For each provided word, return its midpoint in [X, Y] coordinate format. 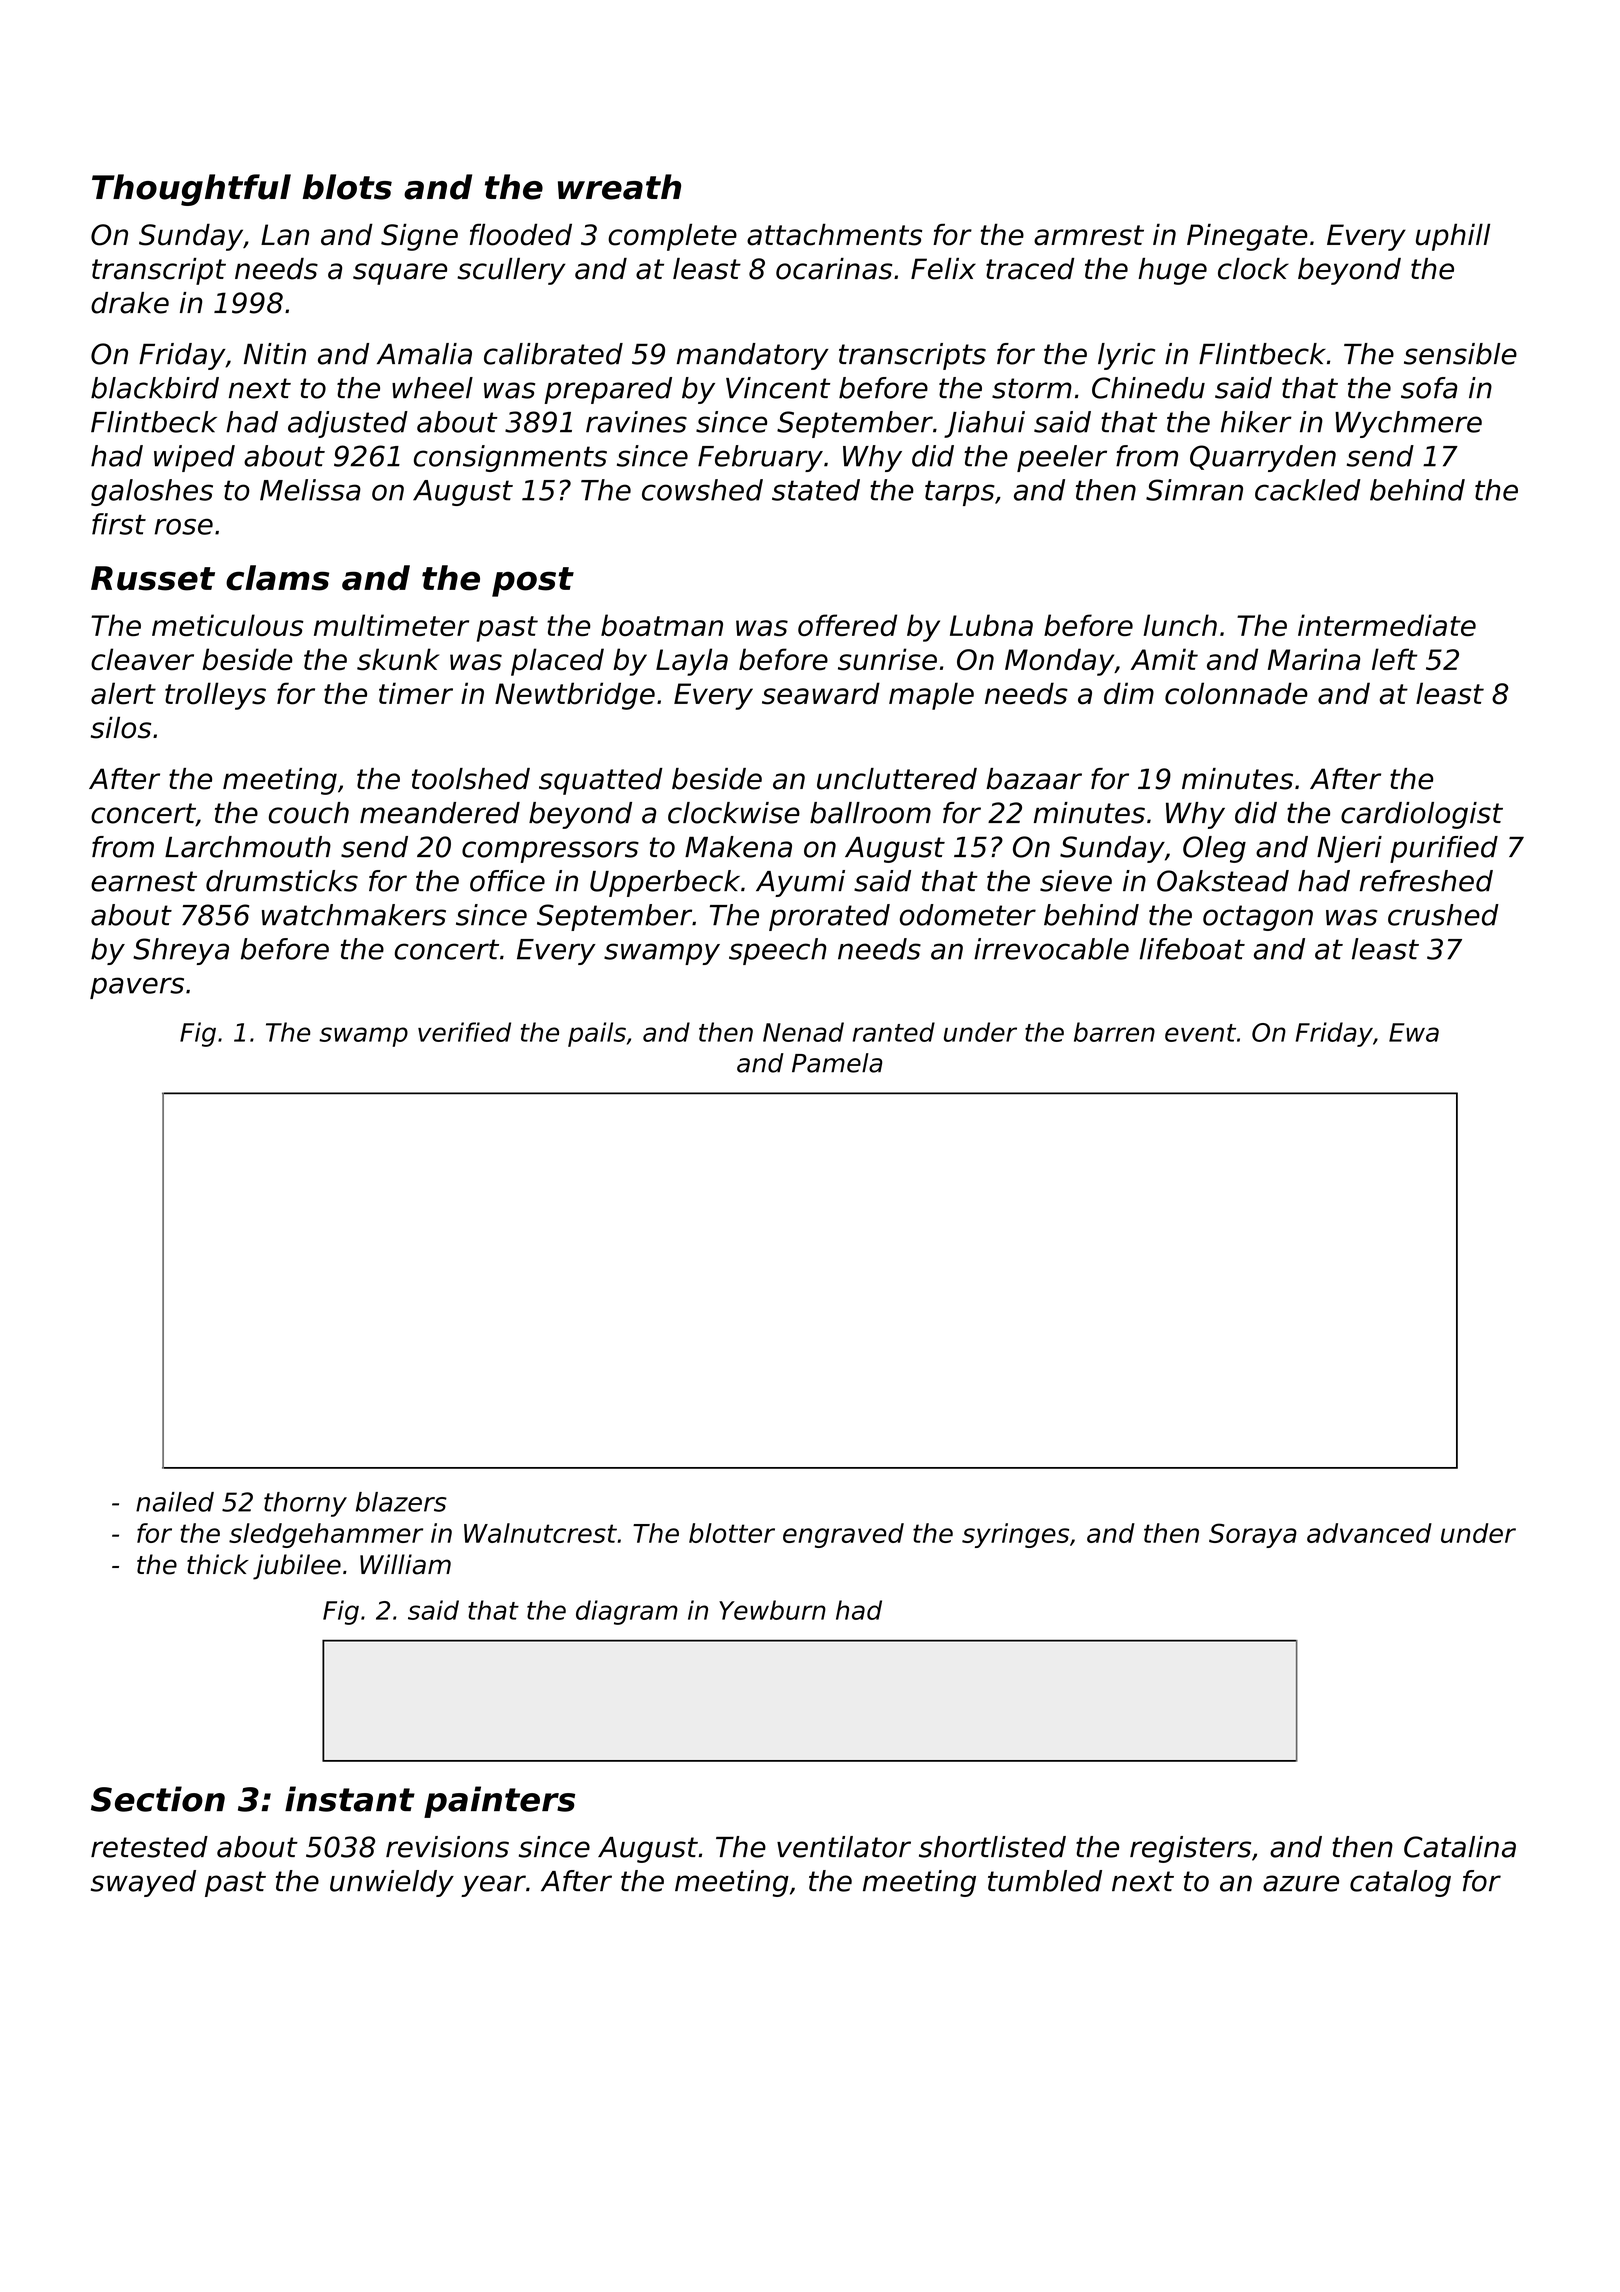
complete [672, 237]
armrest [1089, 235]
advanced [1369, 1533]
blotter [732, 1533]
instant [350, 1799]
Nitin [275, 353]
